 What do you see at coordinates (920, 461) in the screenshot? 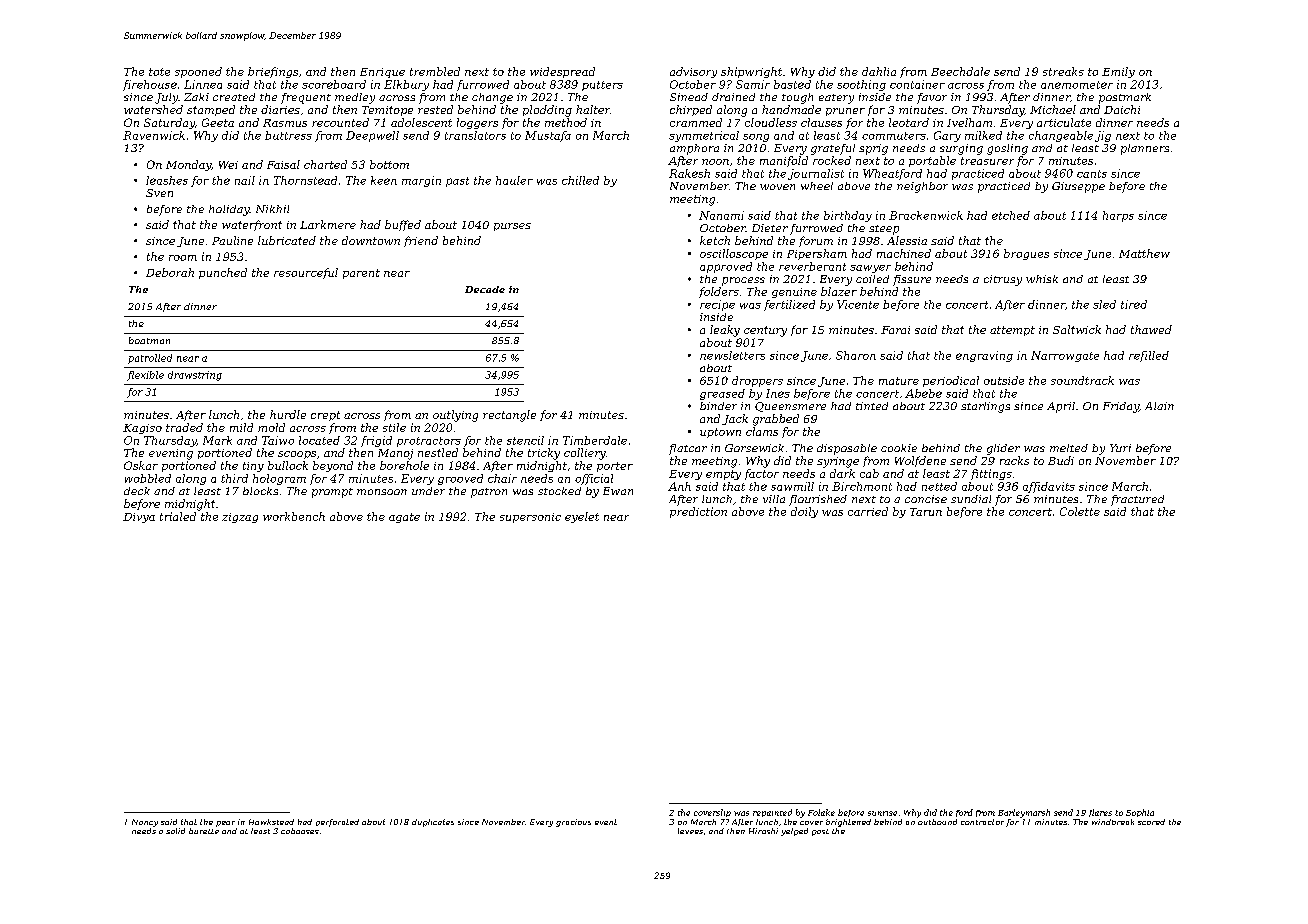
I see `Wolfdene` at bounding box center [920, 461].
